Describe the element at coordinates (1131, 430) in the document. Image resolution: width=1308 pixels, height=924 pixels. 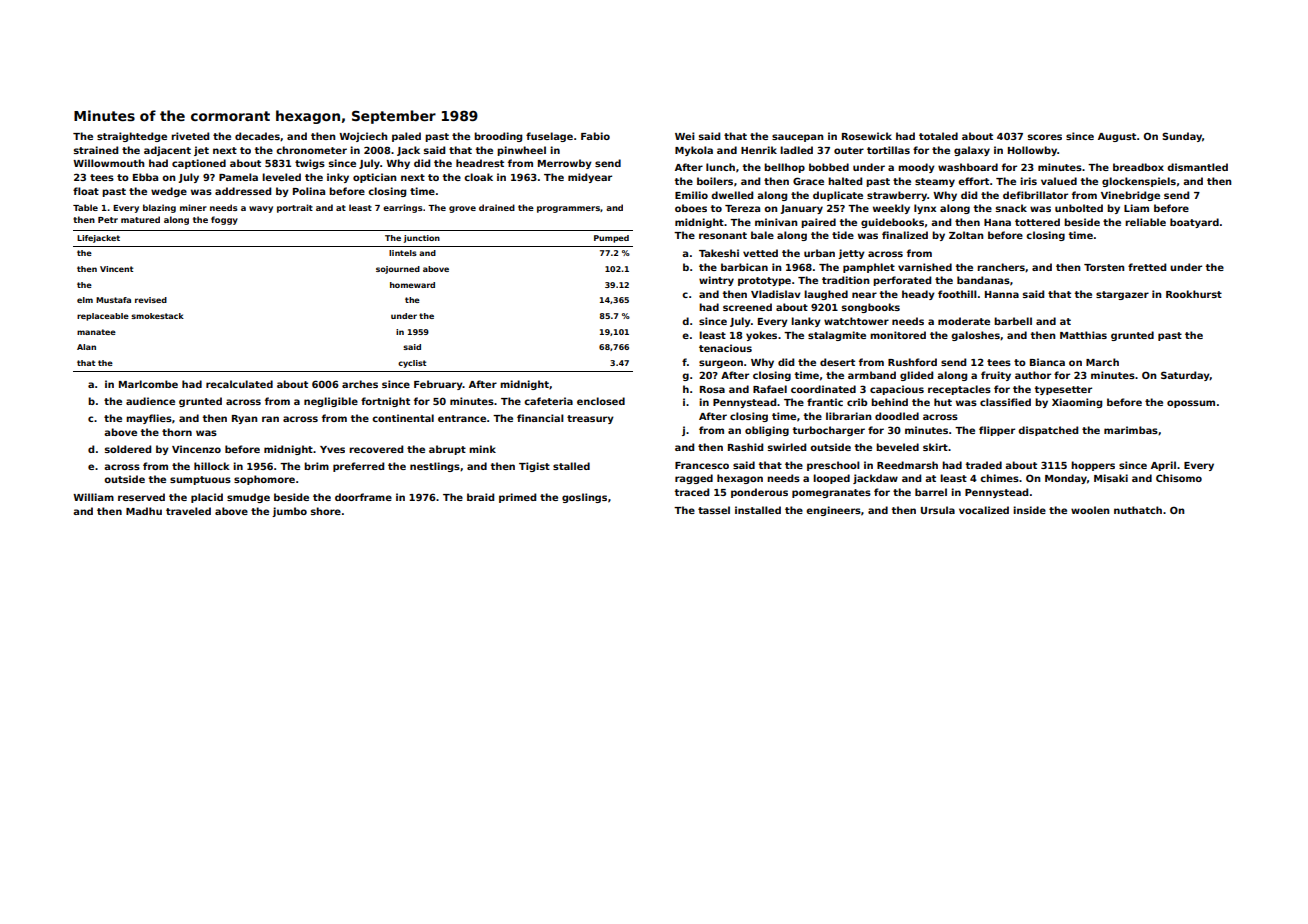
I see `marimbas` at that location.
